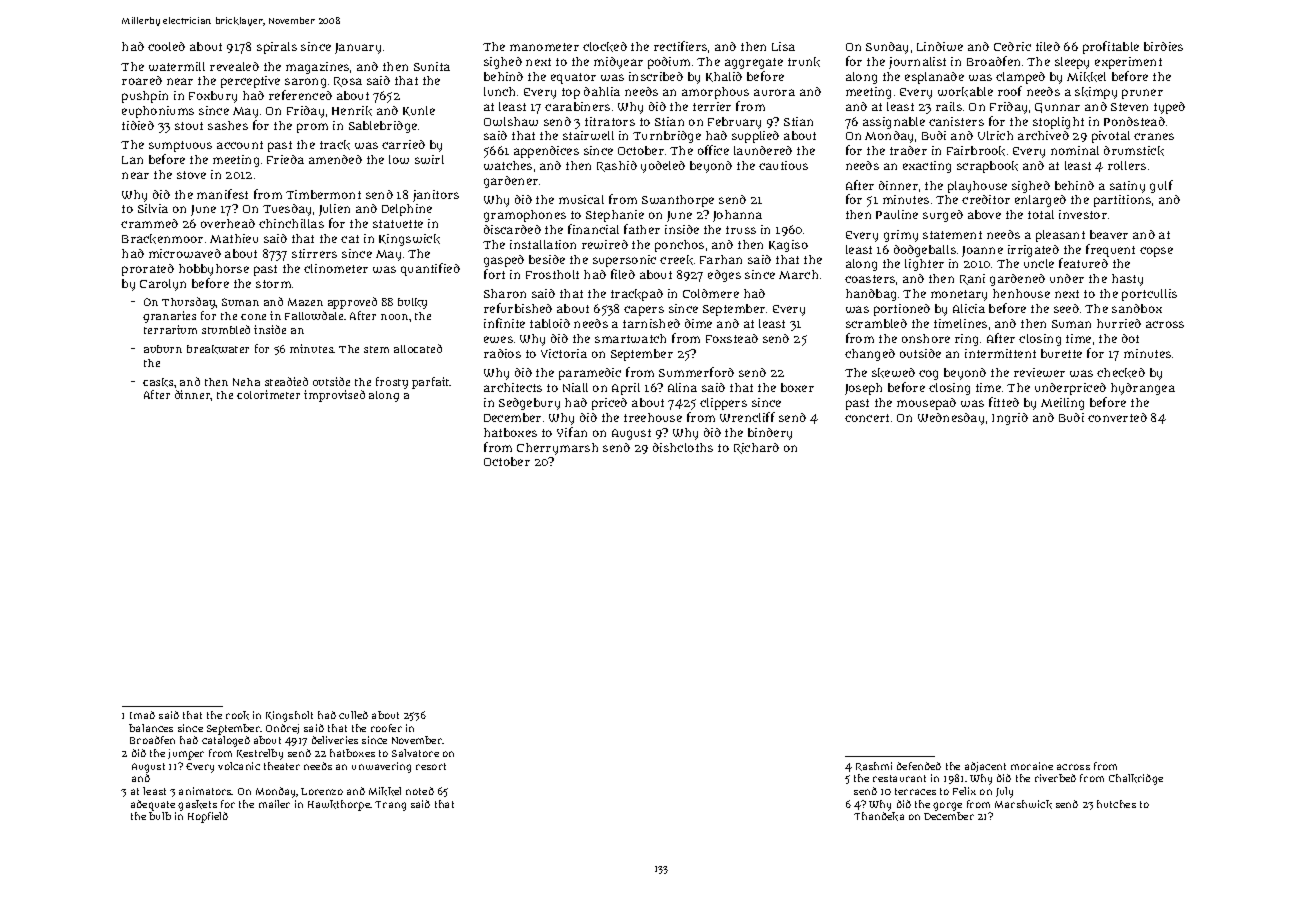  What do you see at coordinates (713, 150) in the screenshot?
I see `office` at bounding box center [713, 150].
